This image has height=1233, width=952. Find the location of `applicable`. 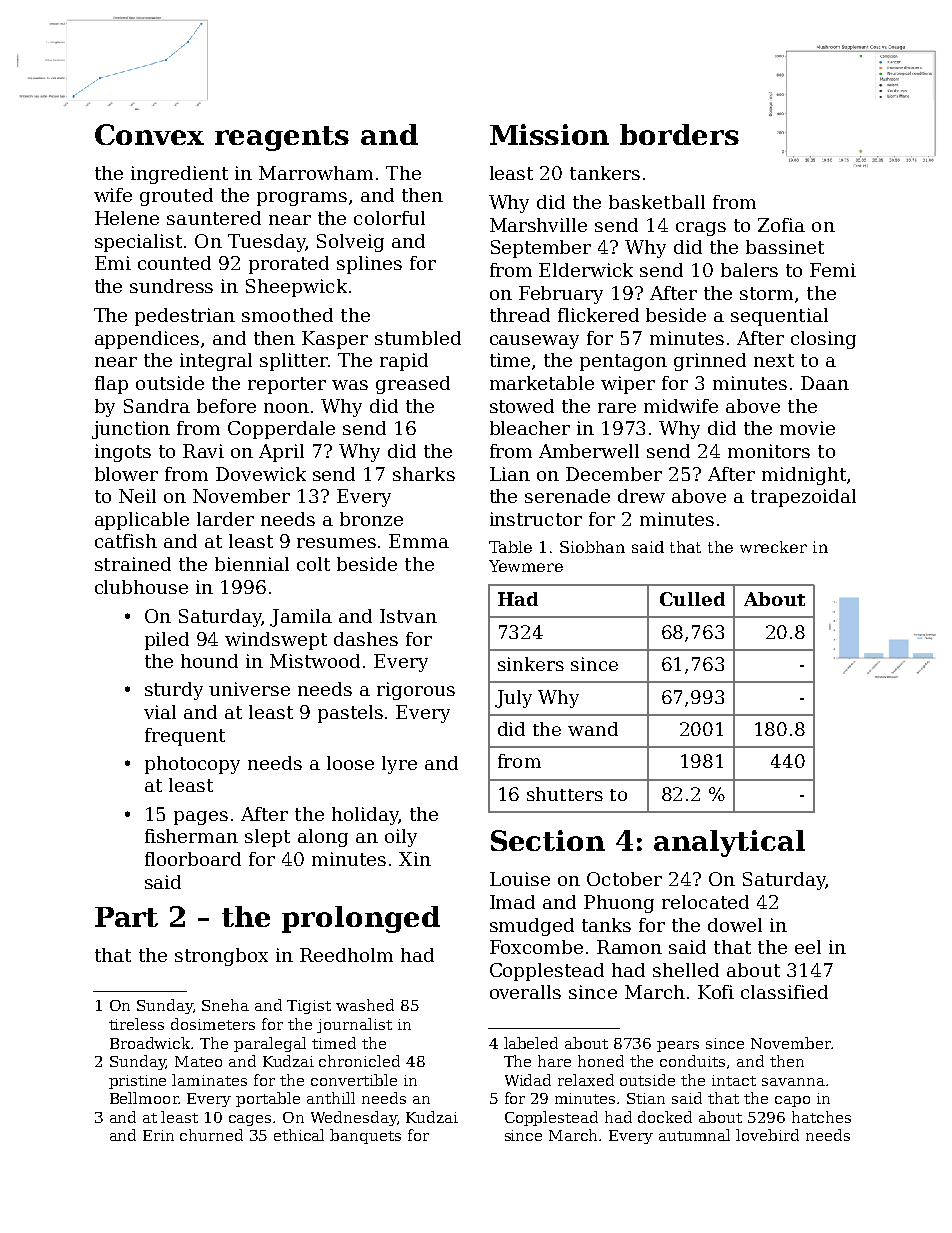

applicable is located at coordinates (142, 521).
